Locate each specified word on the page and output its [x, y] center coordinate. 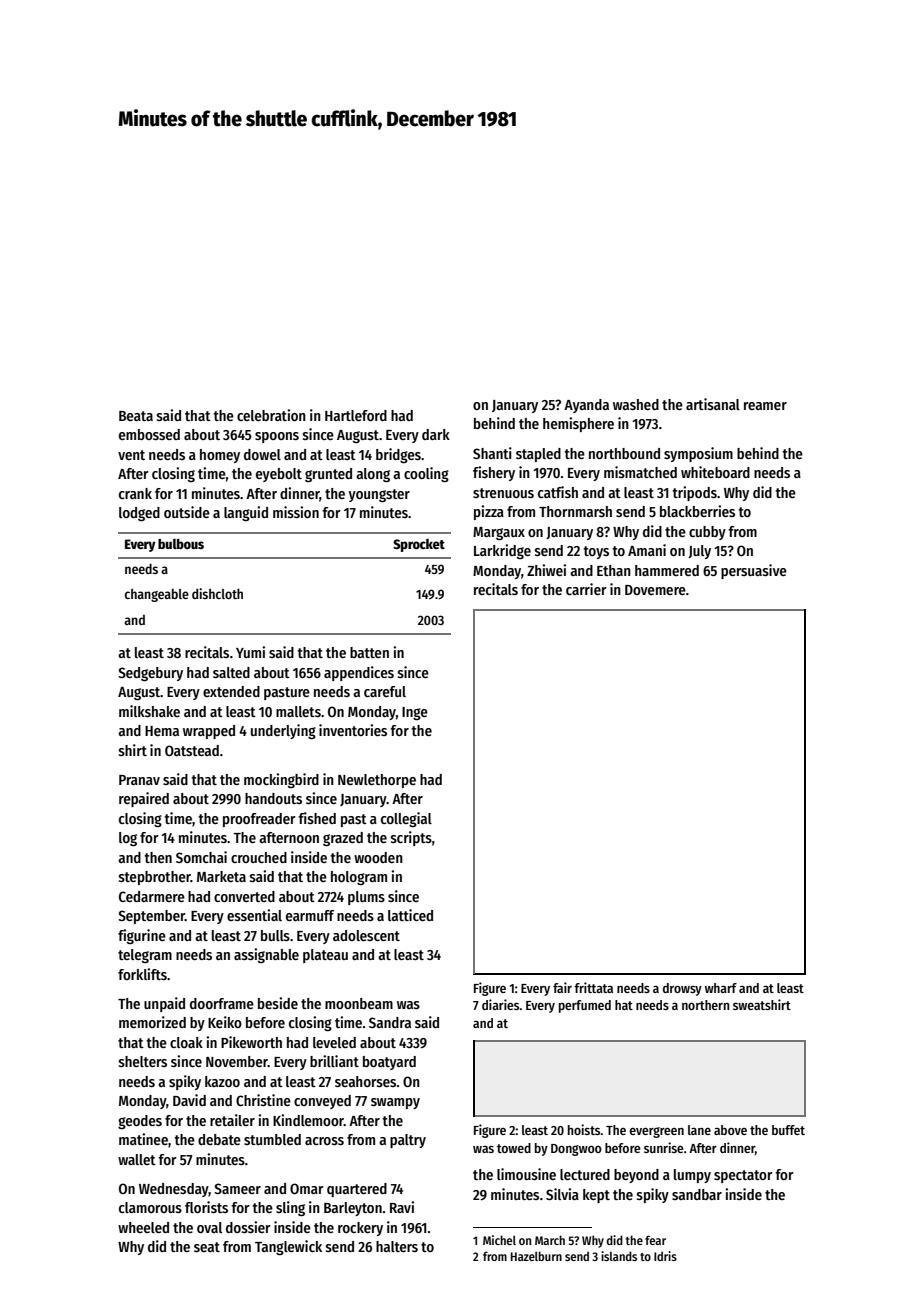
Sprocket [419, 545]
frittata [593, 987]
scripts [411, 838]
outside [187, 512]
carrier [586, 589]
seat [207, 1247]
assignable [266, 955]
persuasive [754, 571]
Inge [415, 713]
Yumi [250, 652]
